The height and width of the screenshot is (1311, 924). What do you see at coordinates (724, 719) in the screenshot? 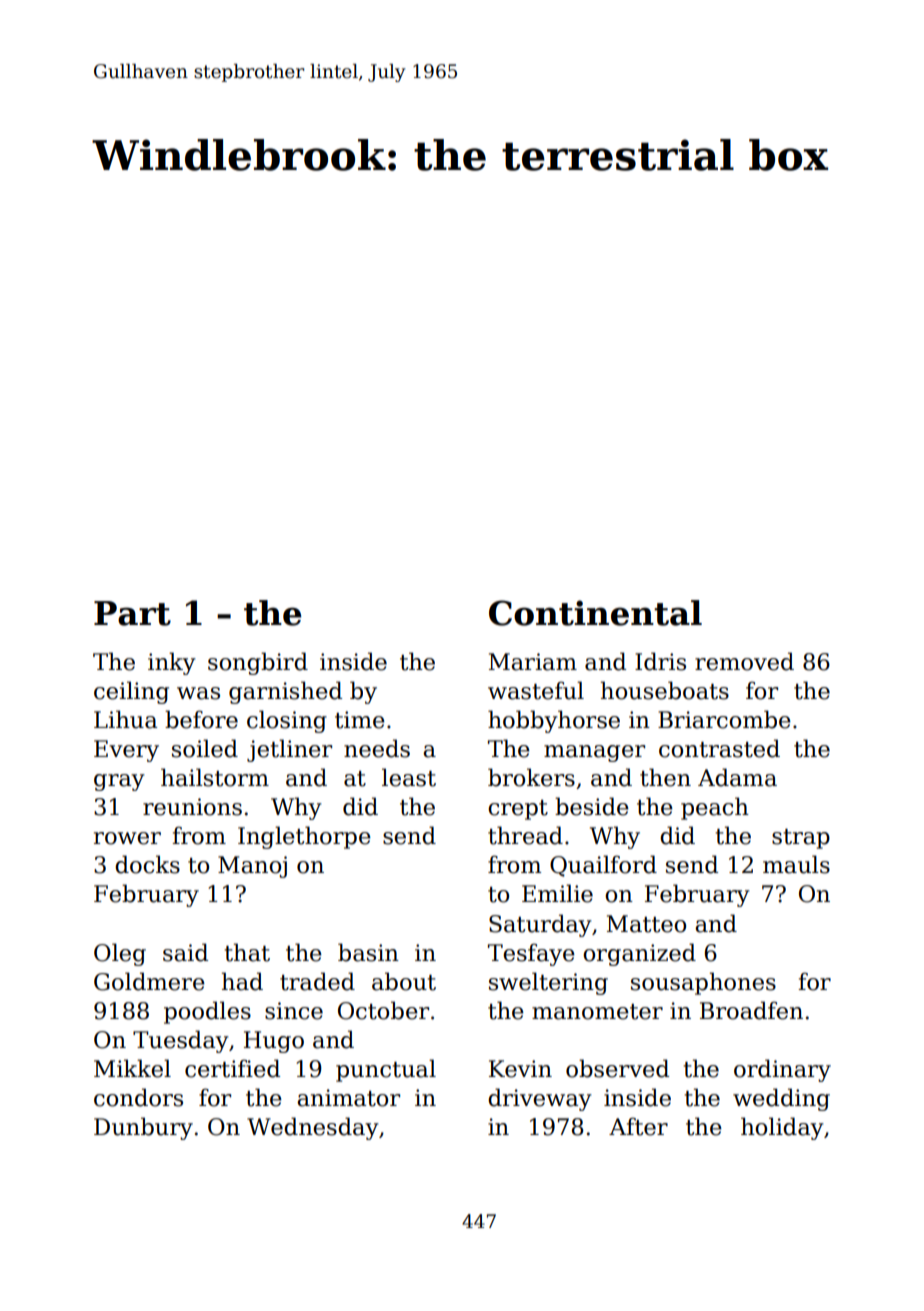
I see `Briarcombe` at bounding box center [724, 719].
